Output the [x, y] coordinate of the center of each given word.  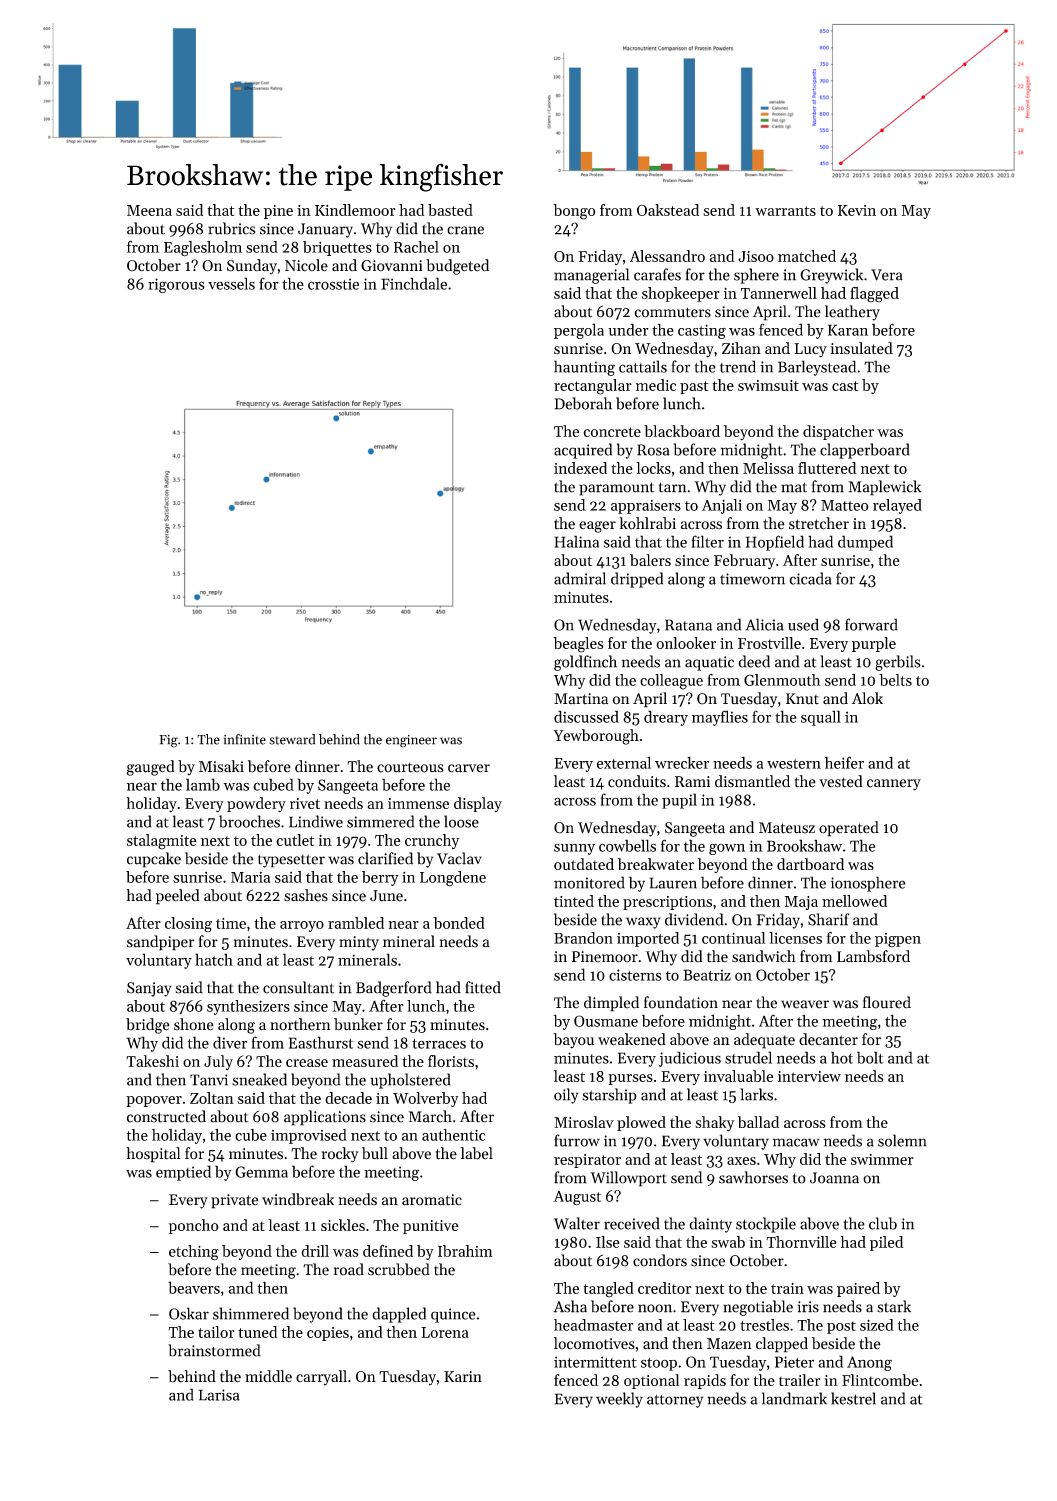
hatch [214, 959]
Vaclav [459, 858]
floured [887, 1002]
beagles [578, 645]
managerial [591, 276]
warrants [785, 211]
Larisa [219, 1395]
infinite [245, 739]
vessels [231, 283]
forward [871, 624]
